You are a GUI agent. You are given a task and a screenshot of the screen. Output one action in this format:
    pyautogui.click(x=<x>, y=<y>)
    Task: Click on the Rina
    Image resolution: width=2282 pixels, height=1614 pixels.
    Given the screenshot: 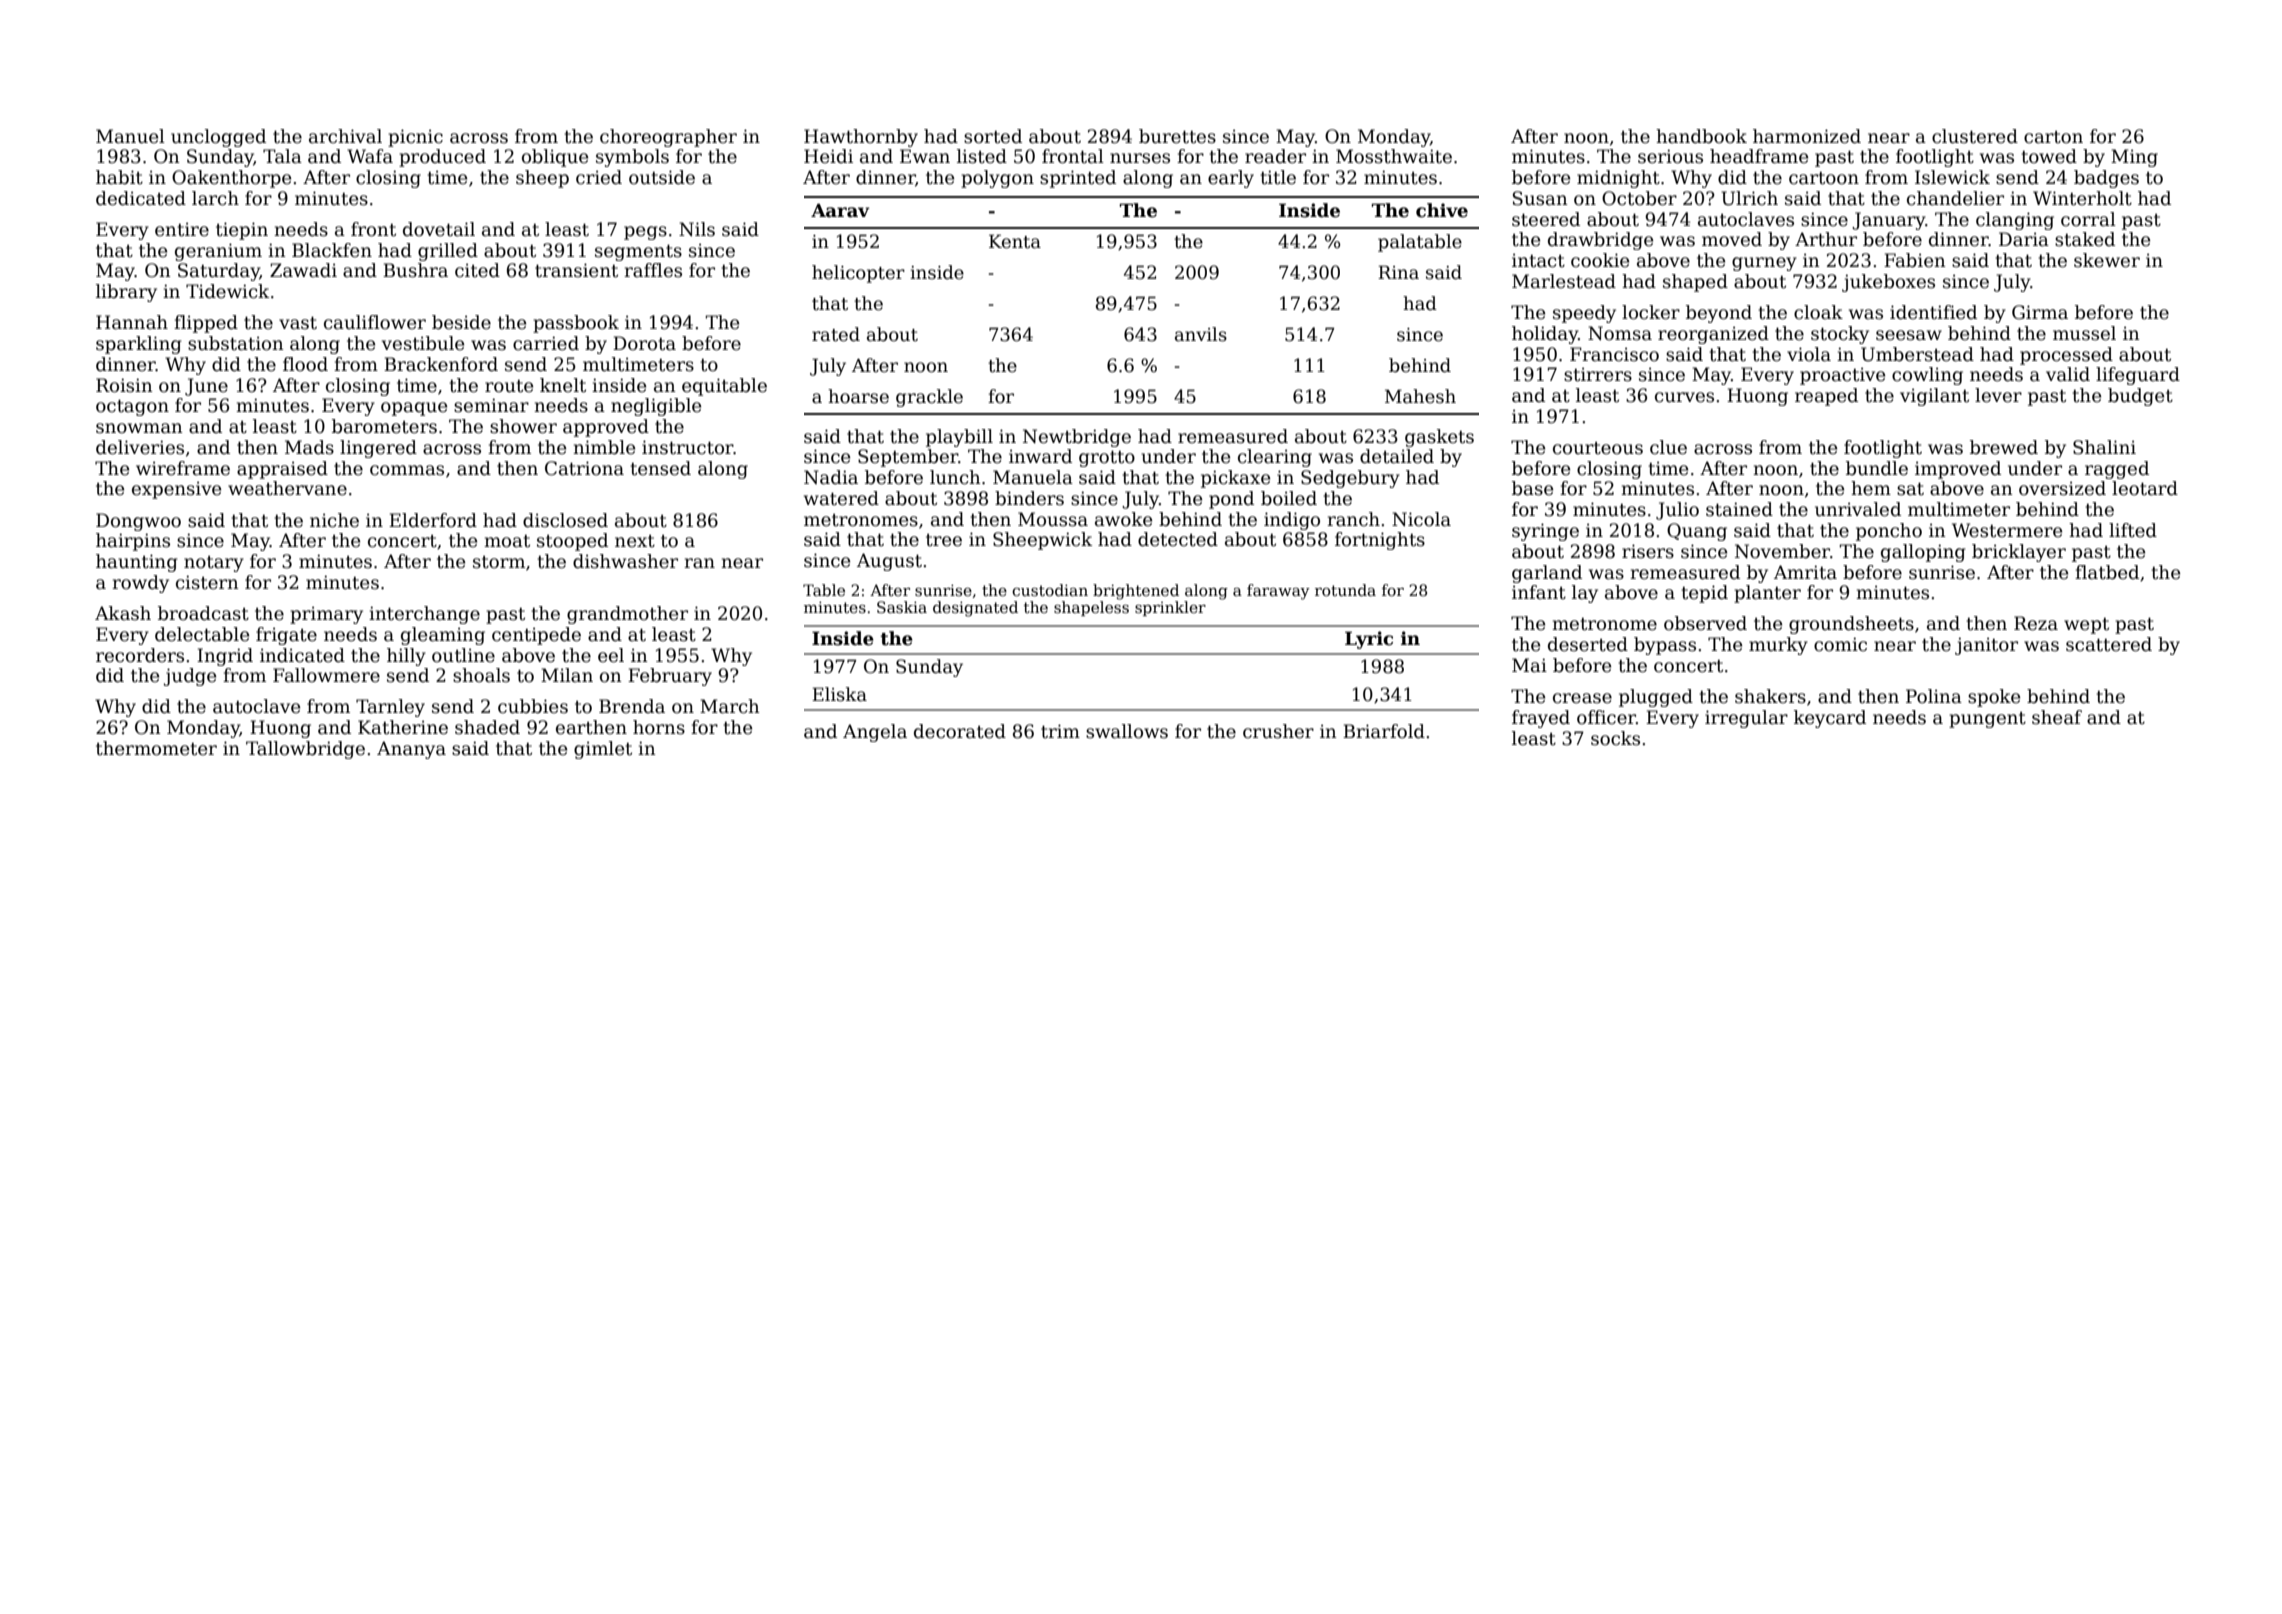 What is the action you would take?
    pyautogui.click(x=1398, y=272)
